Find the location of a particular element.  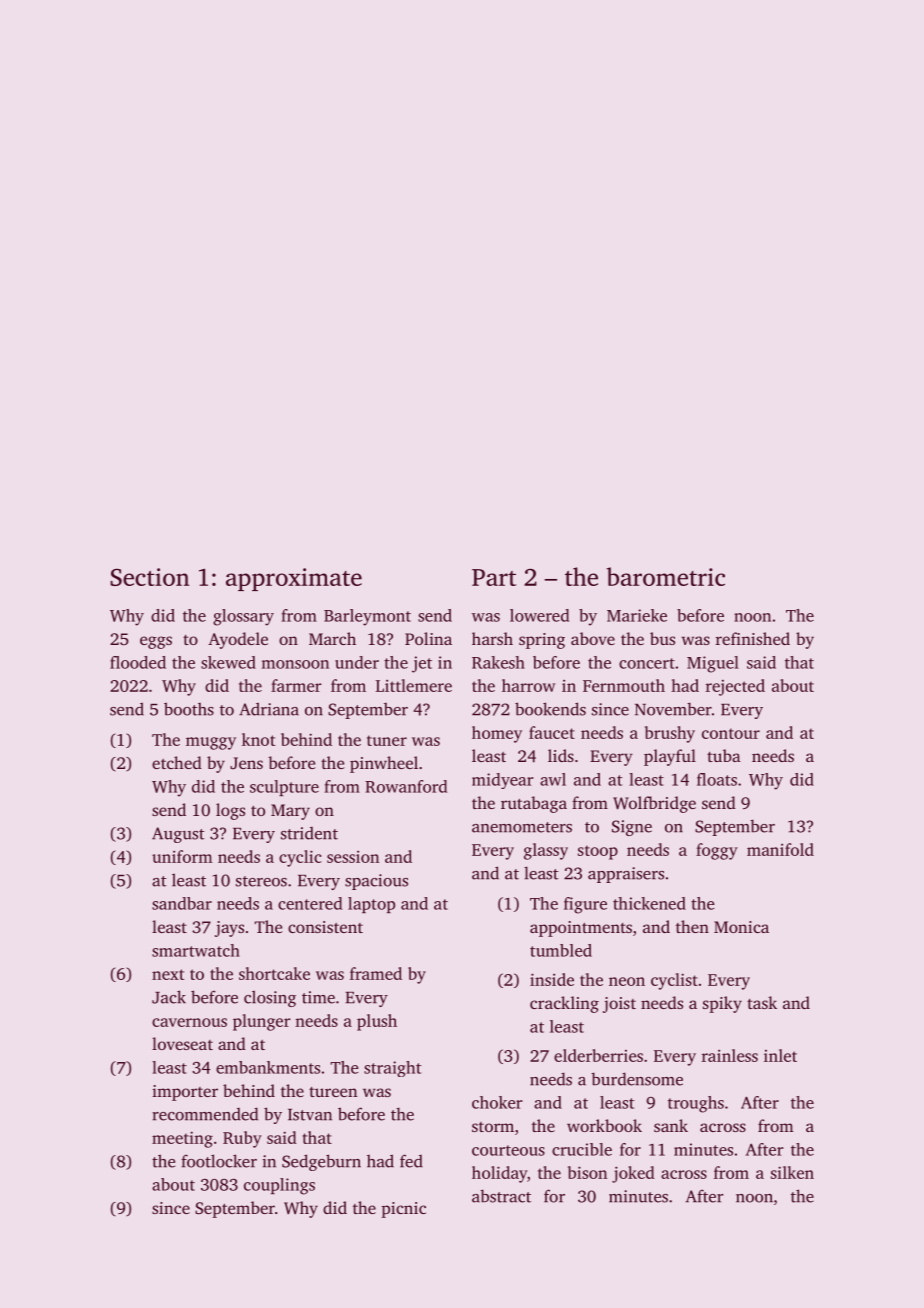

spring is located at coordinates (542, 641).
